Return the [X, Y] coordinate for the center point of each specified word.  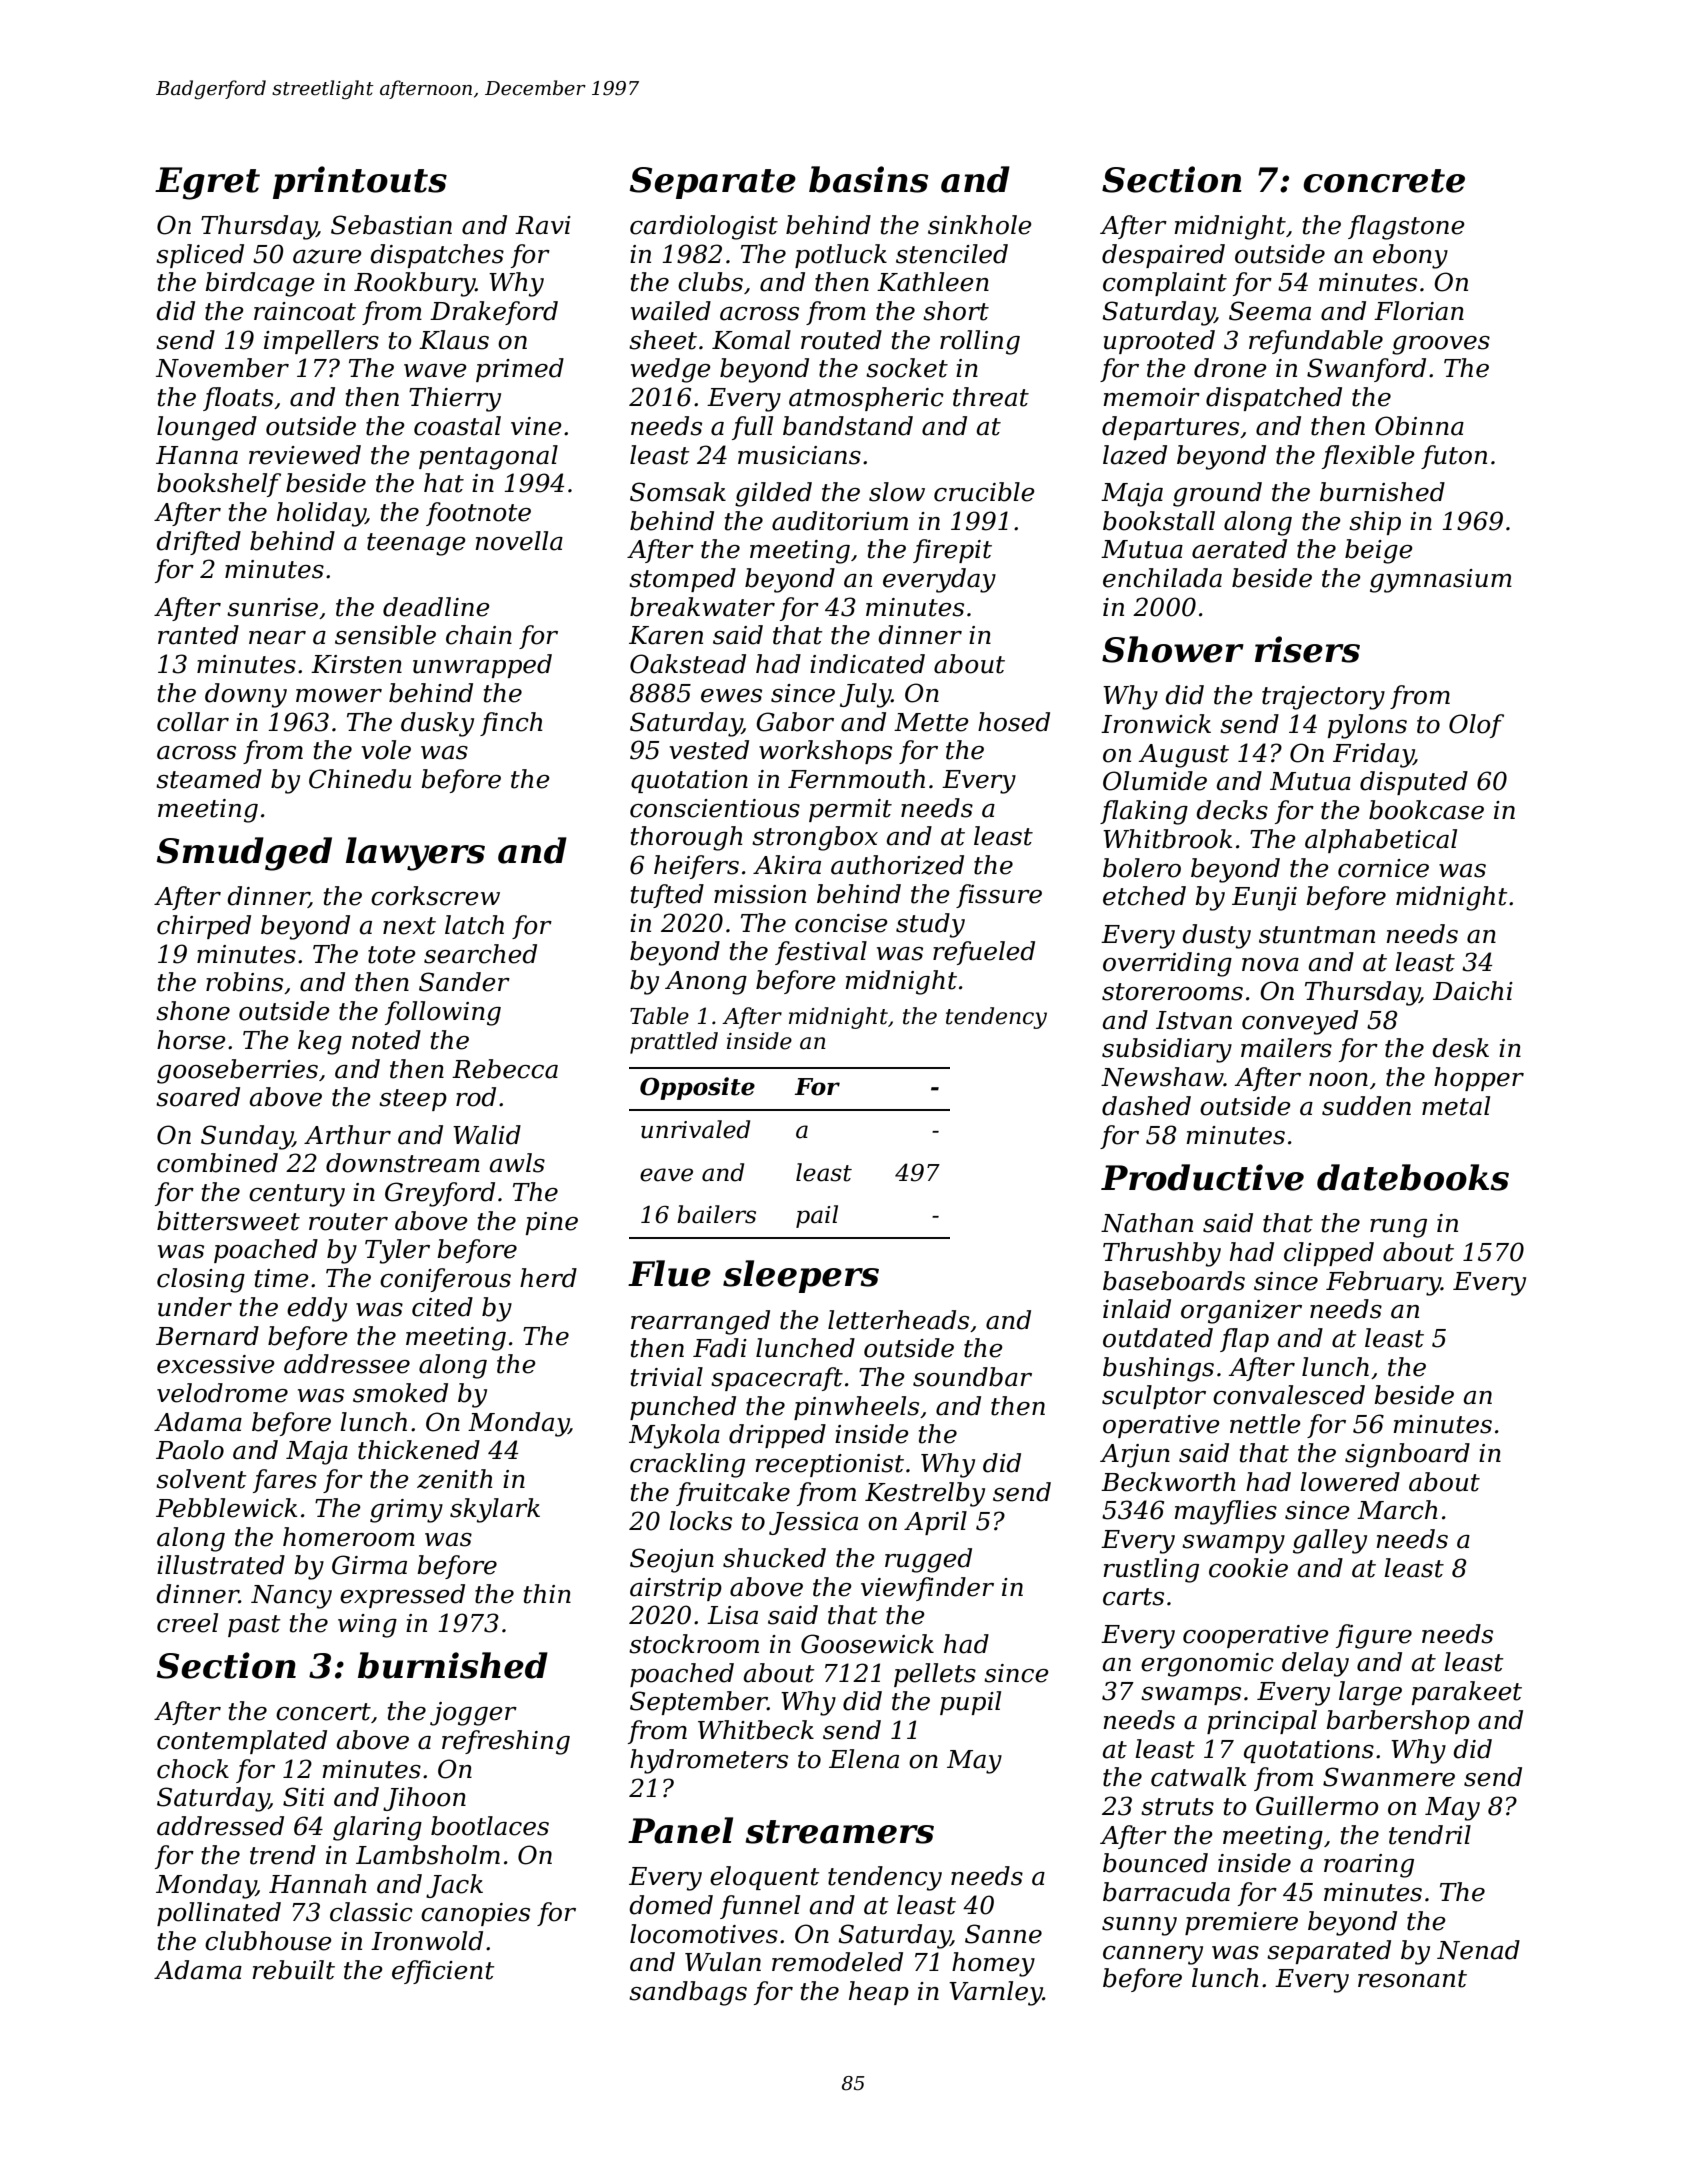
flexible [1368, 457]
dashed [1146, 1106]
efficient [443, 1972]
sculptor [1154, 1397]
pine [552, 1223]
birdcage [260, 284]
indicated [867, 664]
